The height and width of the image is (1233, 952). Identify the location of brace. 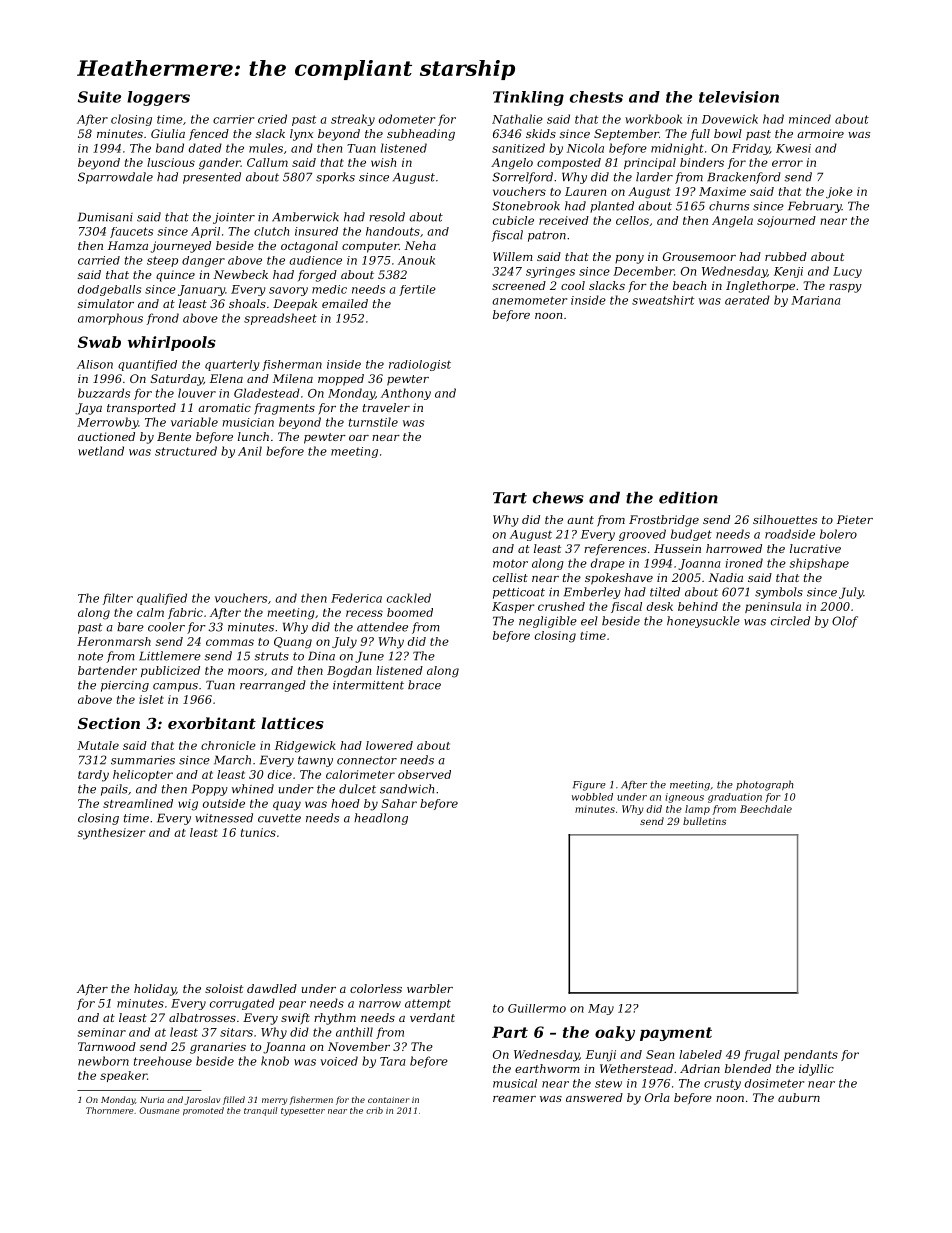
(424, 685).
